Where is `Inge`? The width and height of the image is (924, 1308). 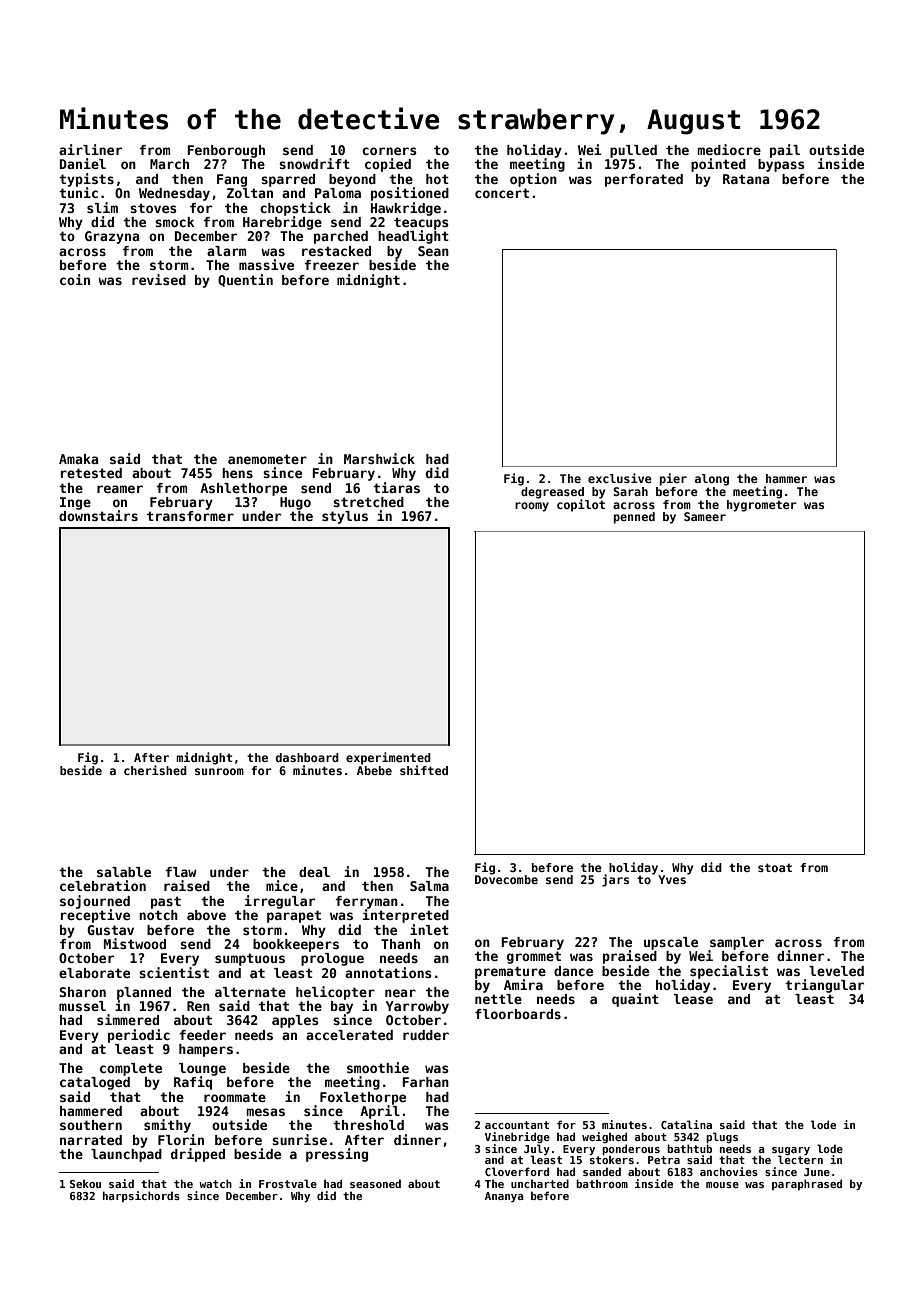
Inge is located at coordinates (75, 503).
